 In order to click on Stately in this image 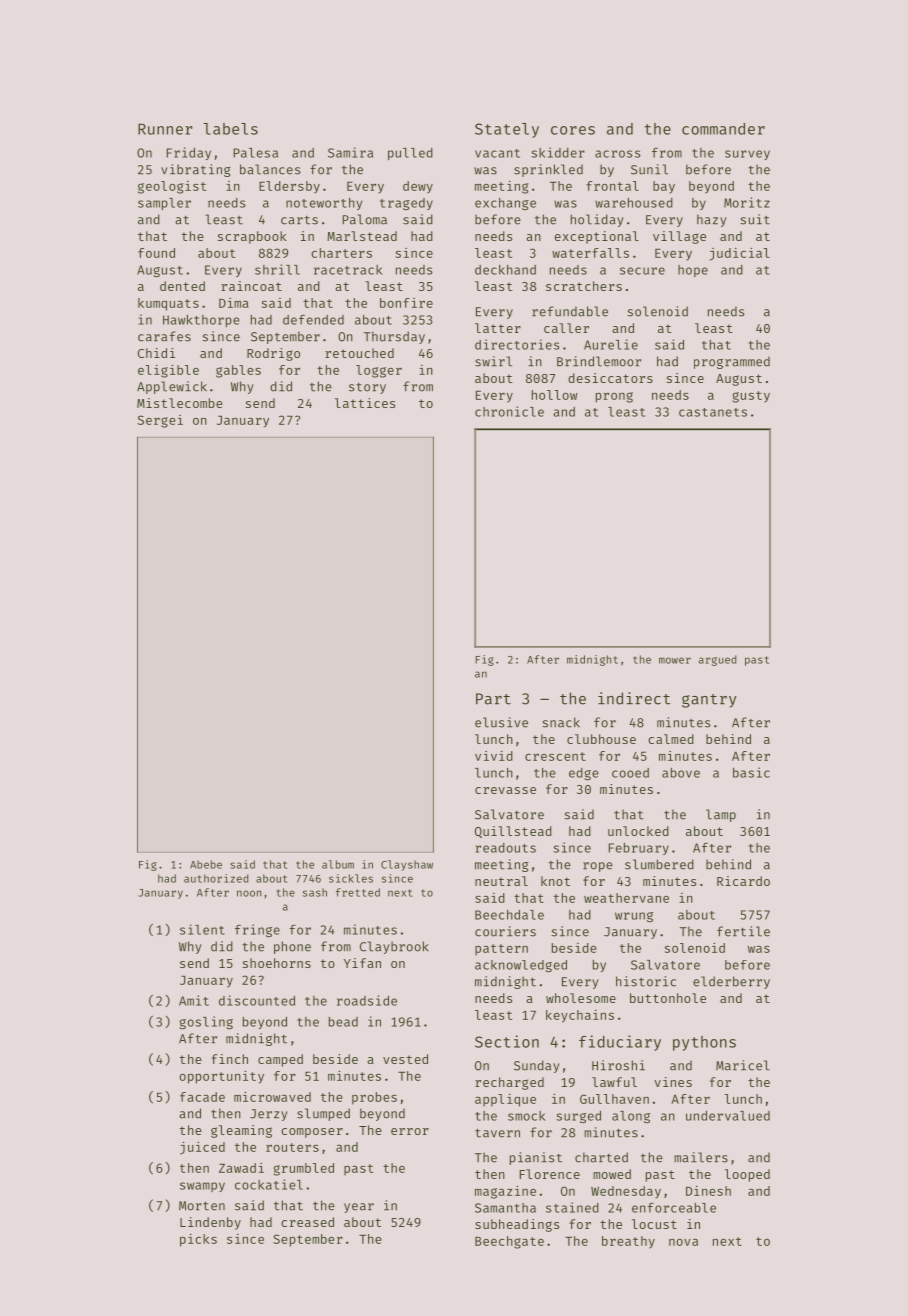, I will do `click(507, 130)`.
